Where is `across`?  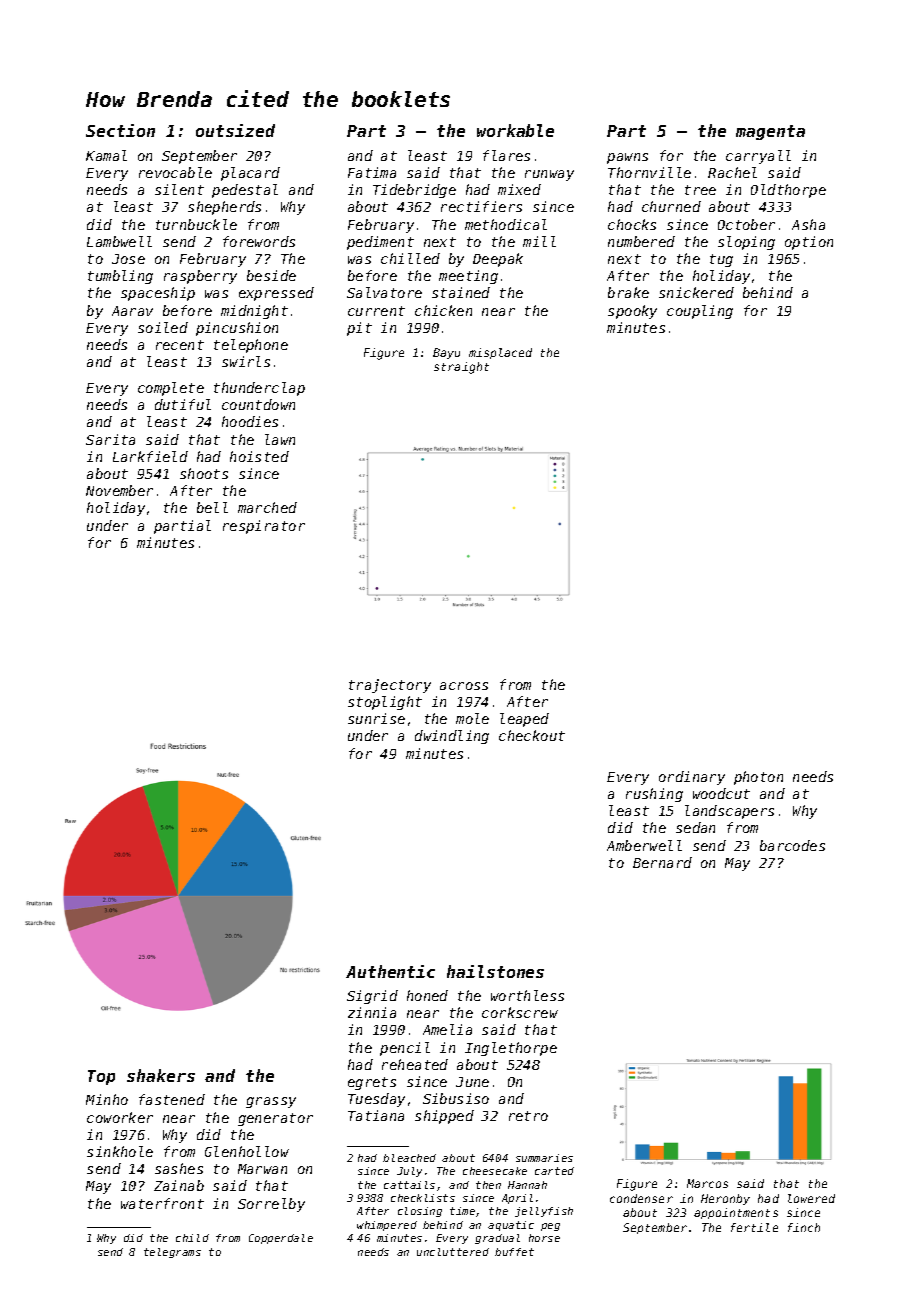
across is located at coordinates (464, 686).
